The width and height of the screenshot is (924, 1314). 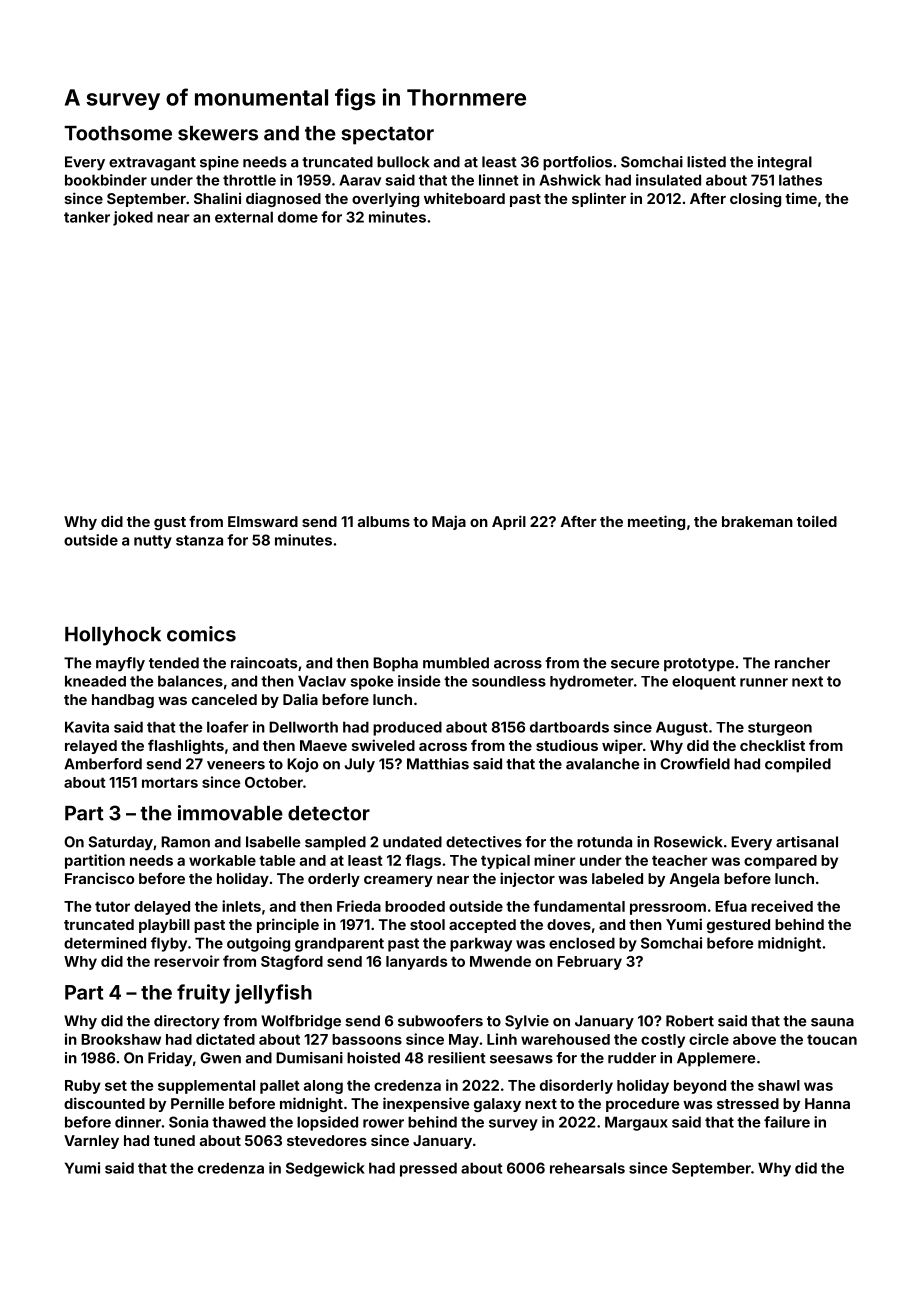 I want to click on nutty, so click(x=153, y=542).
